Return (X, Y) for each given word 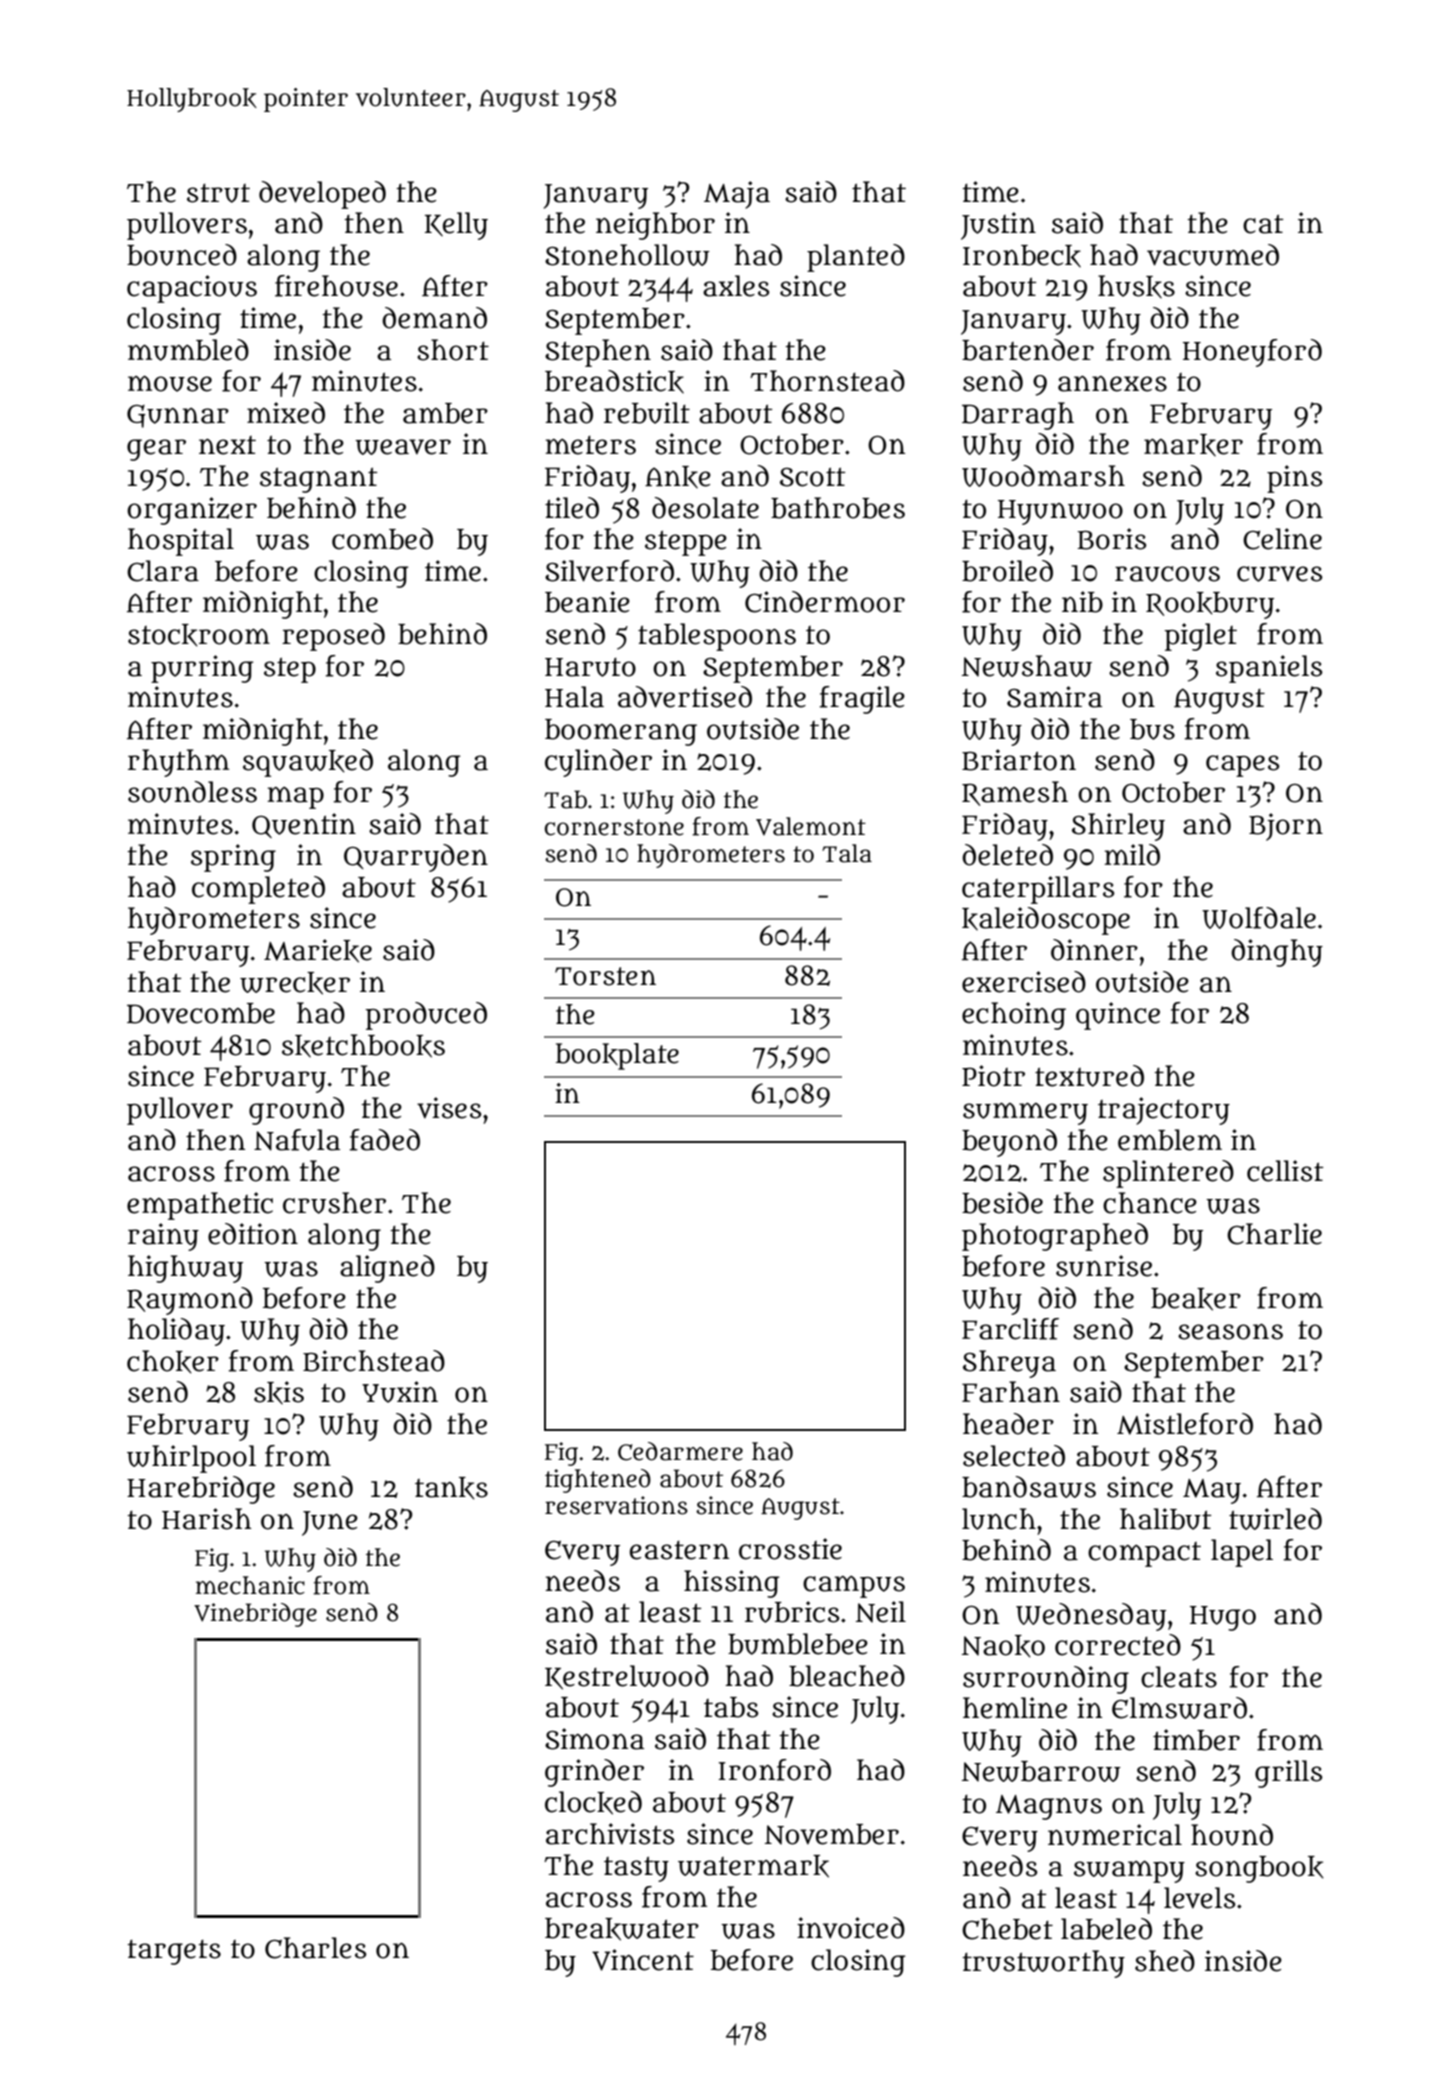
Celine (1282, 539)
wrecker (295, 983)
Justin (998, 226)
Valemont (811, 826)
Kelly (456, 226)
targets (174, 1952)
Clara (163, 571)
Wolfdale (1259, 918)
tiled (572, 508)
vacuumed (1213, 255)
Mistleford (1185, 1424)
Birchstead (374, 1361)
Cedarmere (680, 1451)
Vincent (643, 1960)
